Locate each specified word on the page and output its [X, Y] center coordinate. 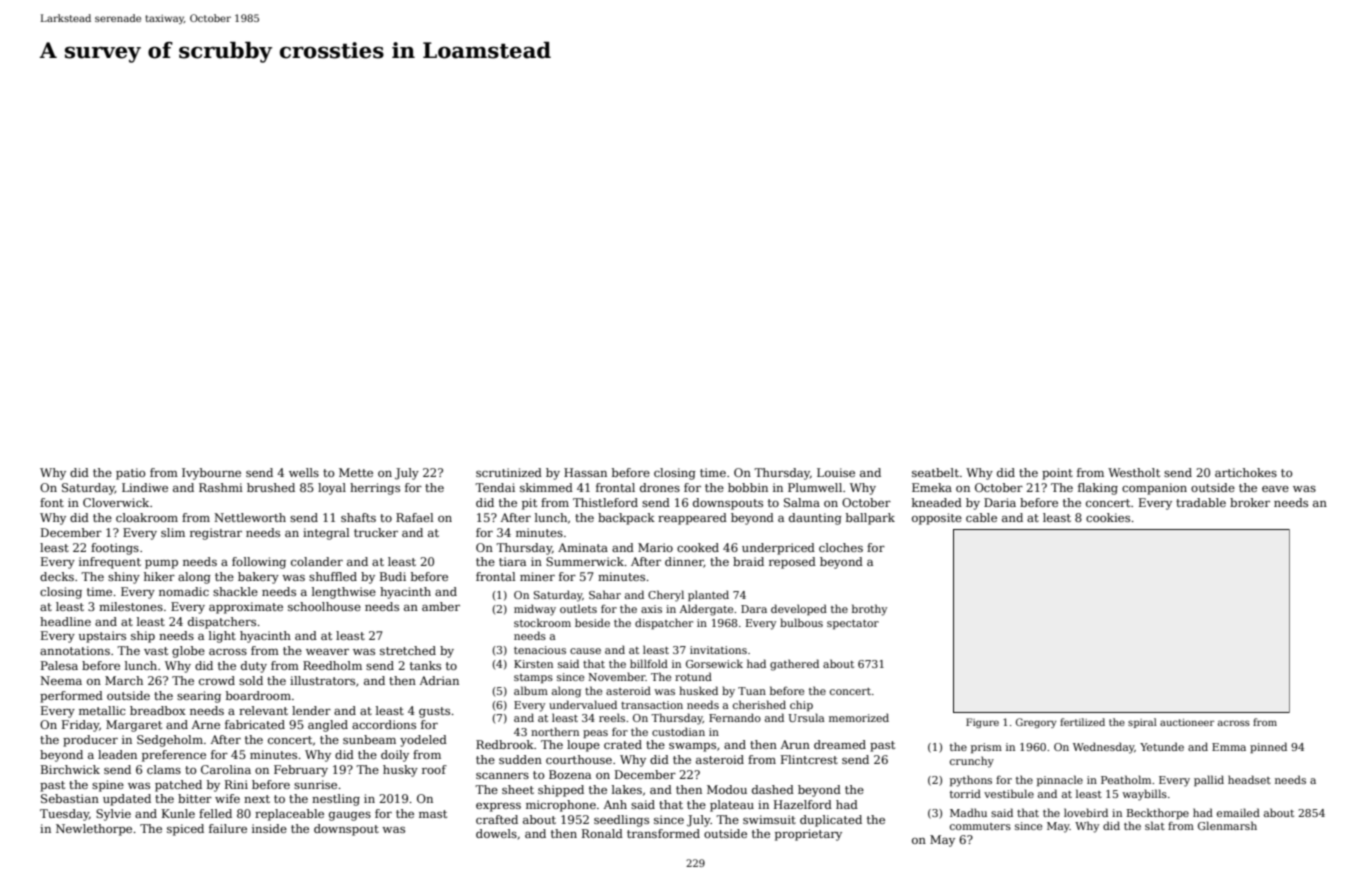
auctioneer [1187, 722]
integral [326, 534]
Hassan [585, 472]
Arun [795, 744]
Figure [982, 723]
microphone [561, 806]
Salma [802, 502]
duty [254, 667]
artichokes [1246, 472]
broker [1250, 502]
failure [228, 828]
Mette [356, 472]
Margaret [134, 726]
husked [698, 690]
